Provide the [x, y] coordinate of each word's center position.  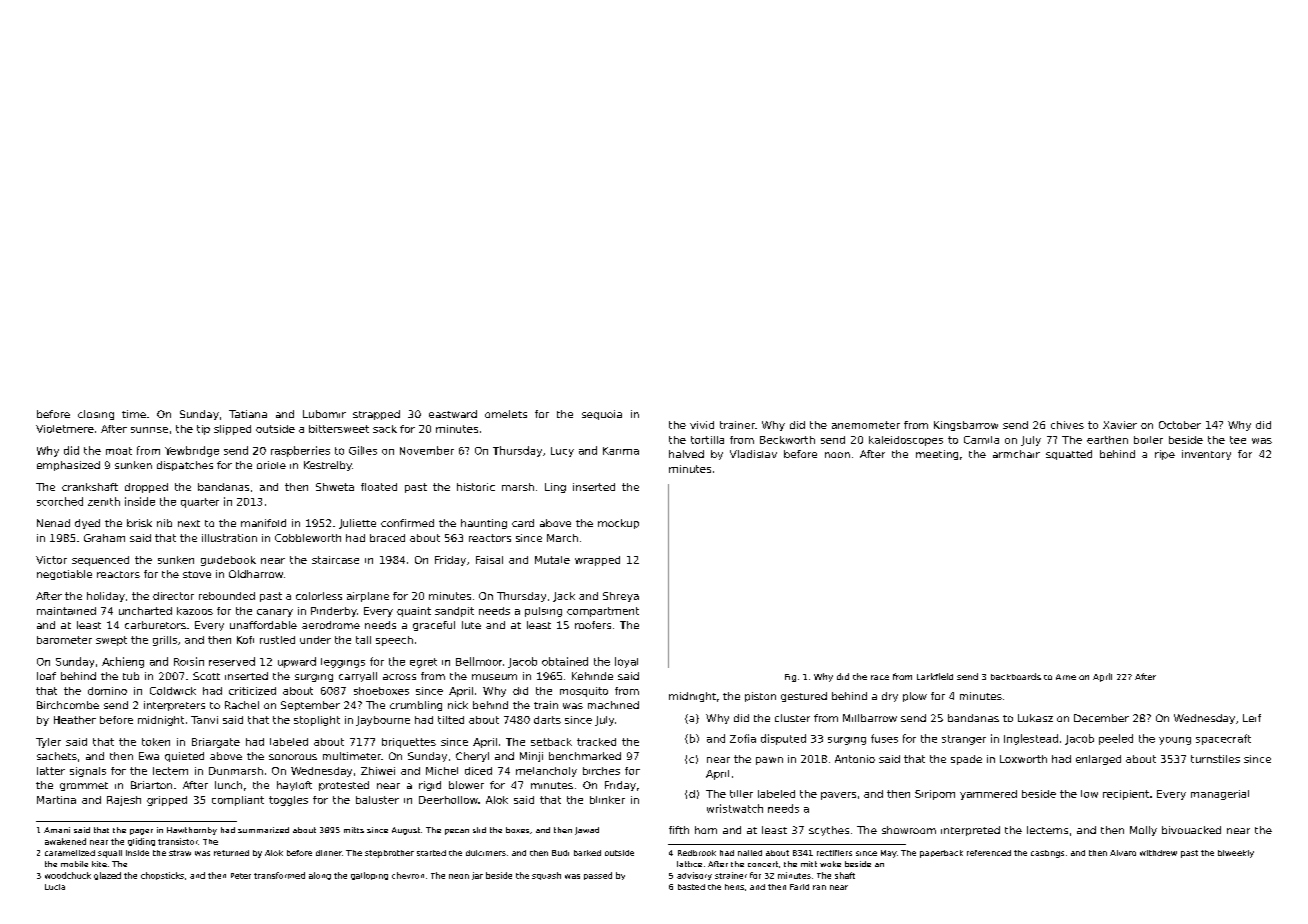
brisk [139, 523]
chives [1067, 425]
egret [423, 663]
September [310, 706]
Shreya [621, 597]
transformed [279, 875]
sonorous [293, 757]
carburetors [155, 625]
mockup [618, 524]
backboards [1016, 676]
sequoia [602, 415]
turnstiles [1215, 759]
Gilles [363, 450]
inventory [1206, 455]
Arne [1066, 677]
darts [547, 720]
